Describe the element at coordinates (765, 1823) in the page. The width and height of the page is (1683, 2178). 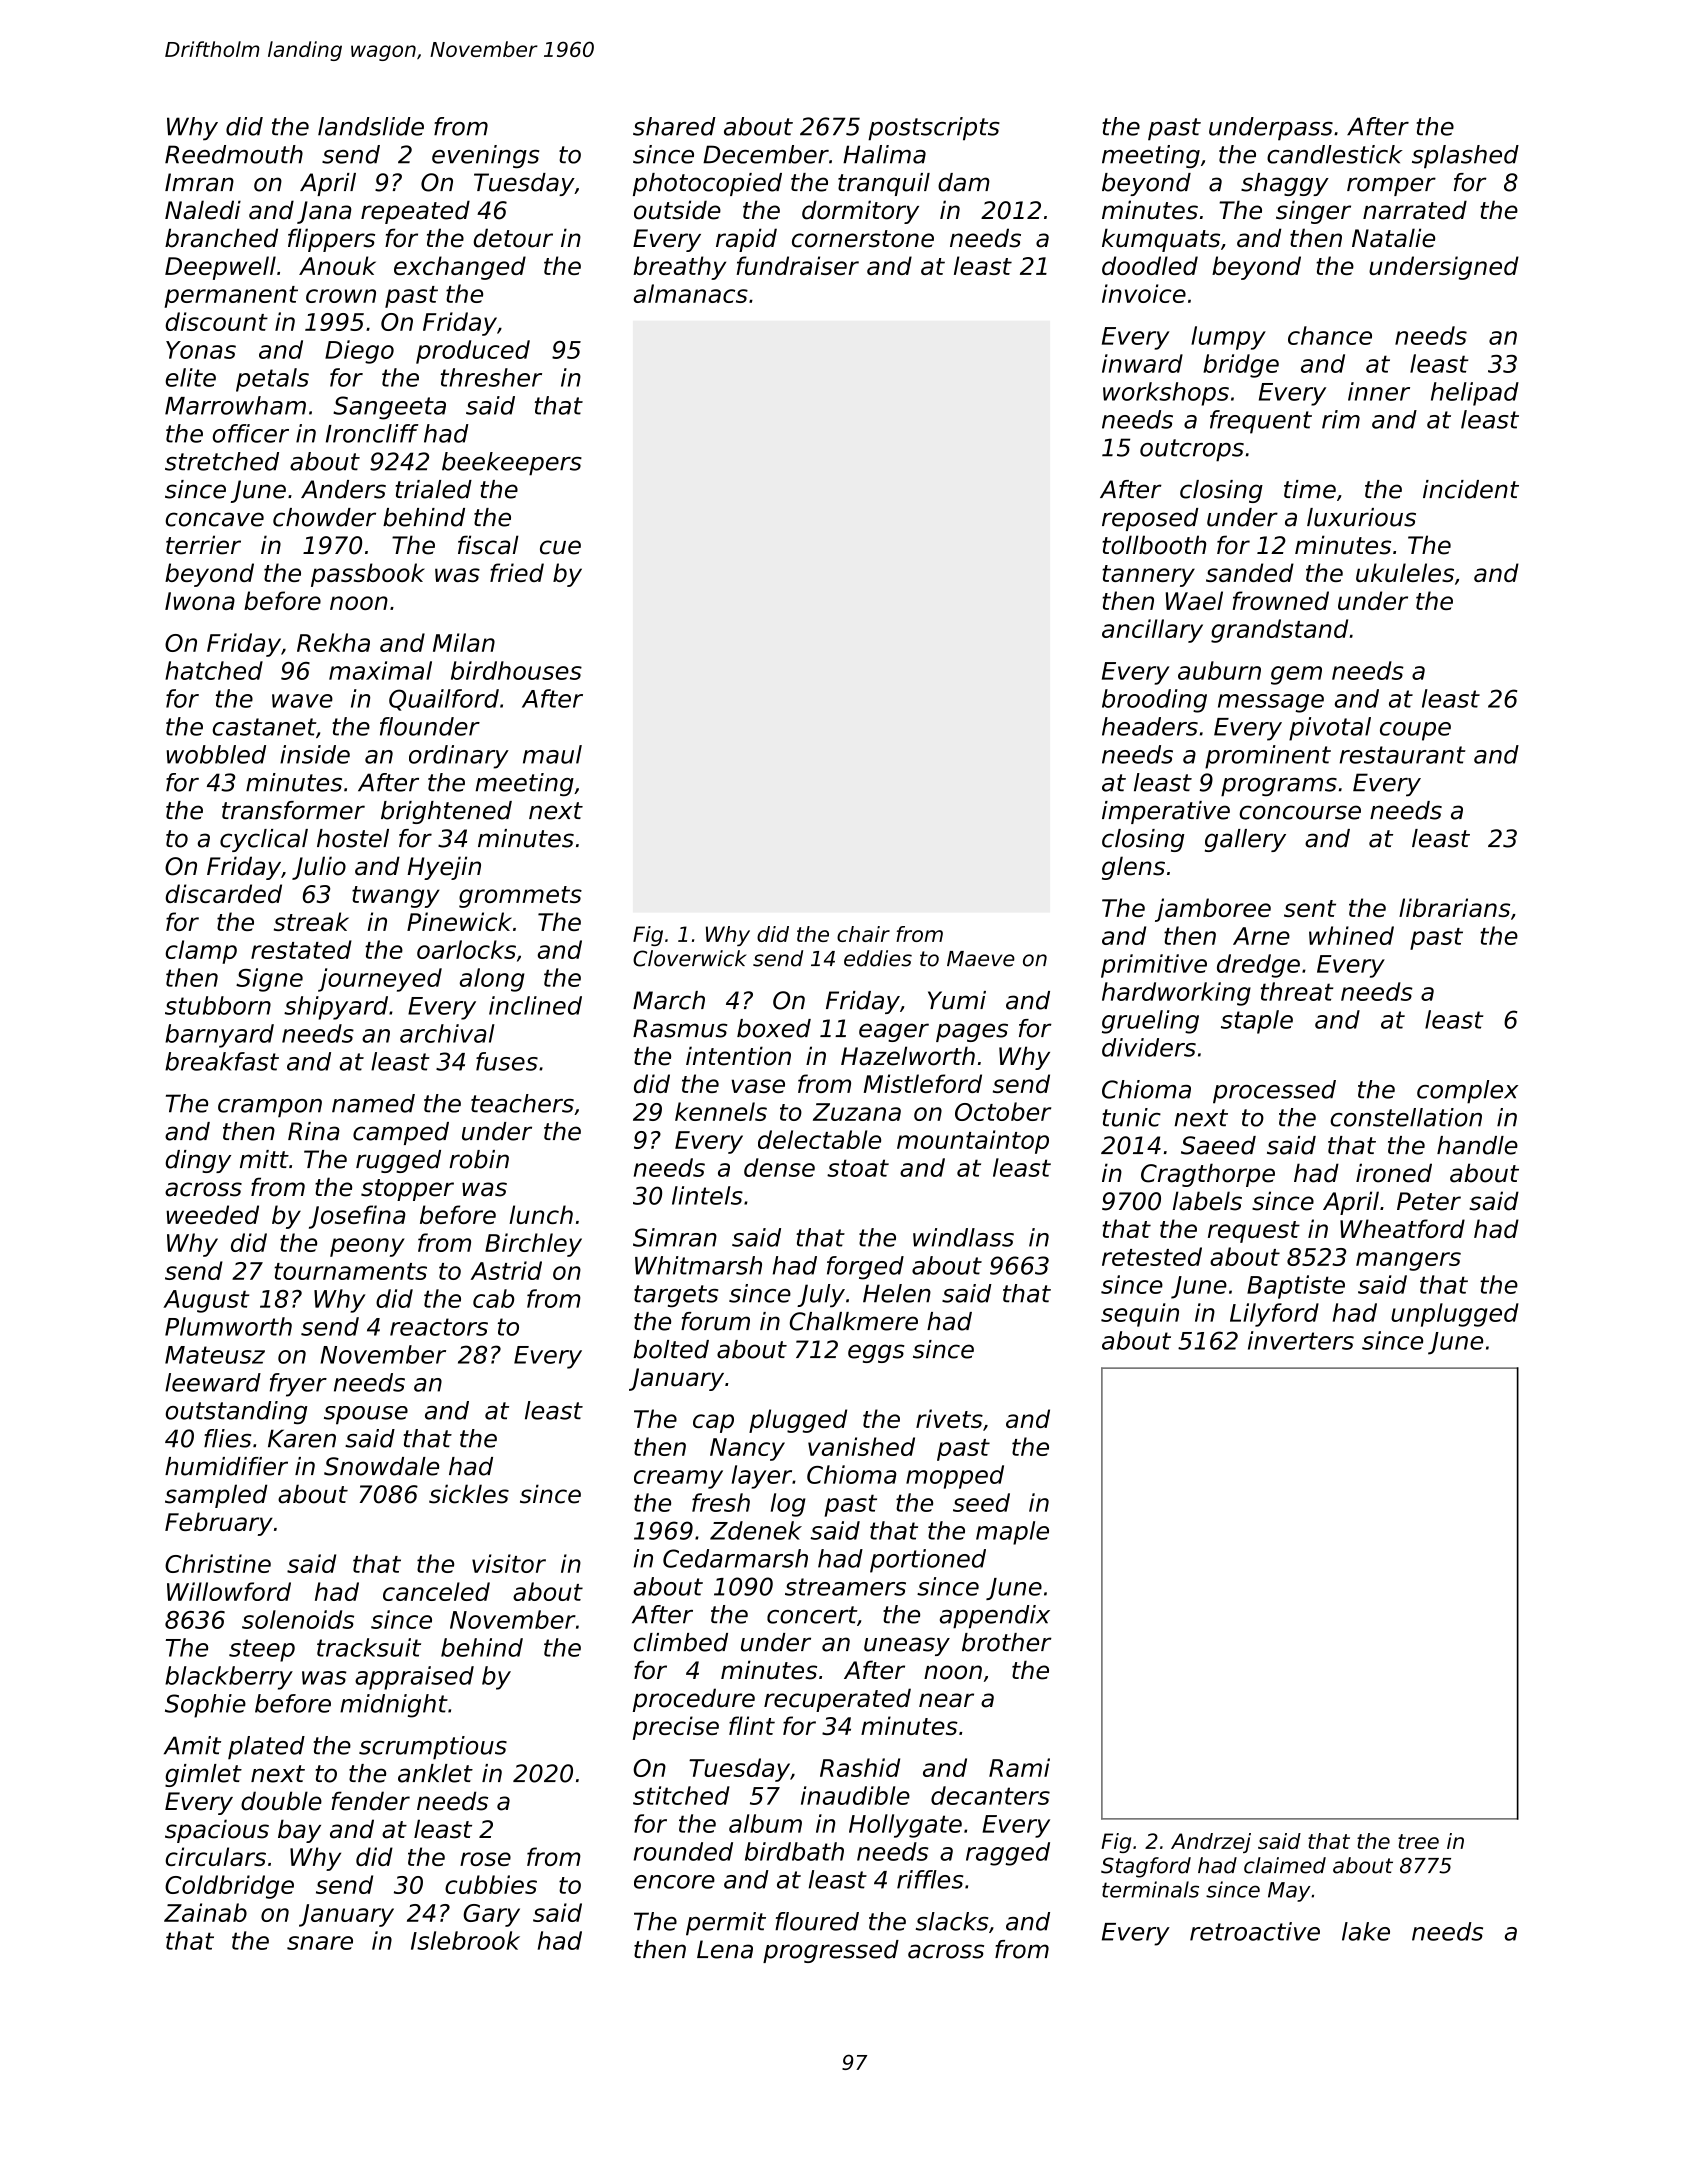
I see `album` at that location.
